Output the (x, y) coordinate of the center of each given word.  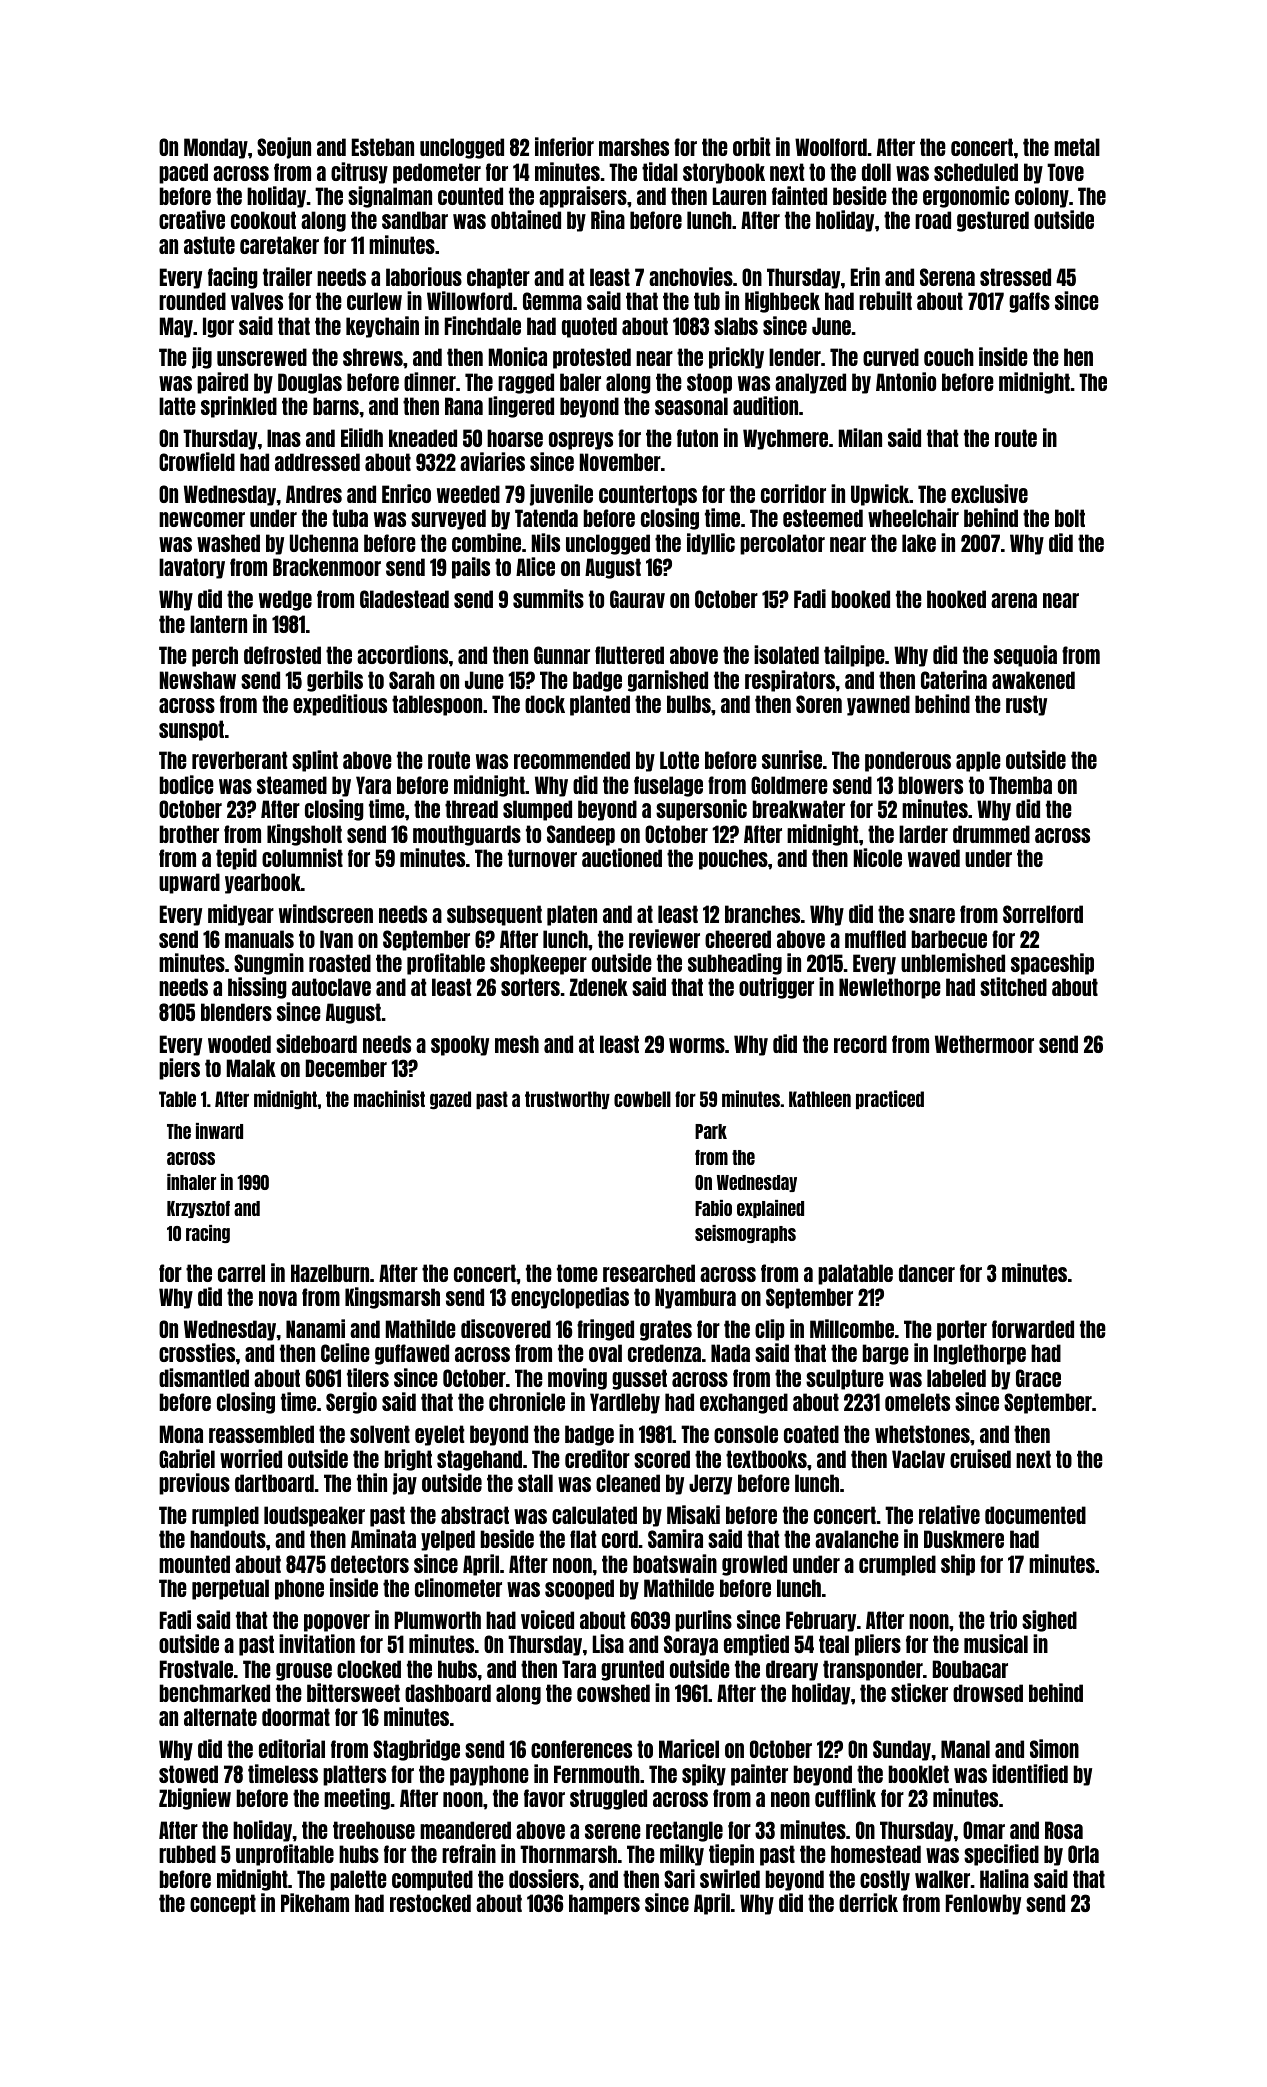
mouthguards (467, 835)
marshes (634, 147)
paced (183, 173)
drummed (991, 834)
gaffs (1029, 302)
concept (223, 1904)
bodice (186, 784)
